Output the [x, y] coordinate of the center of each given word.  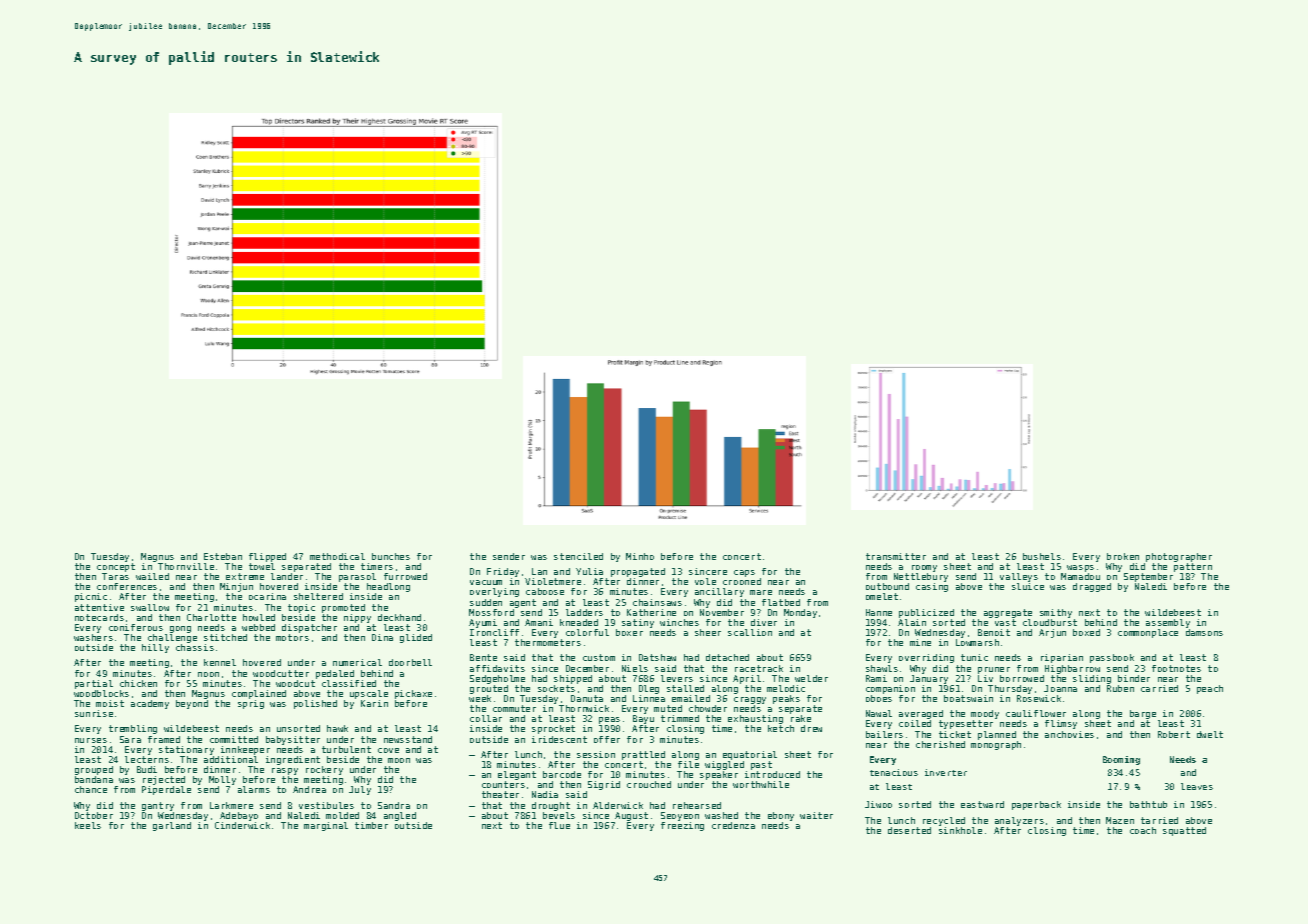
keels [88, 825]
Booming [1121, 760]
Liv [985, 678]
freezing [682, 826]
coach [1143, 830]
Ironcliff [494, 632]
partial [94, 684]
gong [180, 629]
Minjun [236, 587]
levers [677, 678]
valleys [1019, 577]
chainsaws [657, 602]
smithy [1056, 613]
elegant [517, 775]
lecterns [147, 759]
